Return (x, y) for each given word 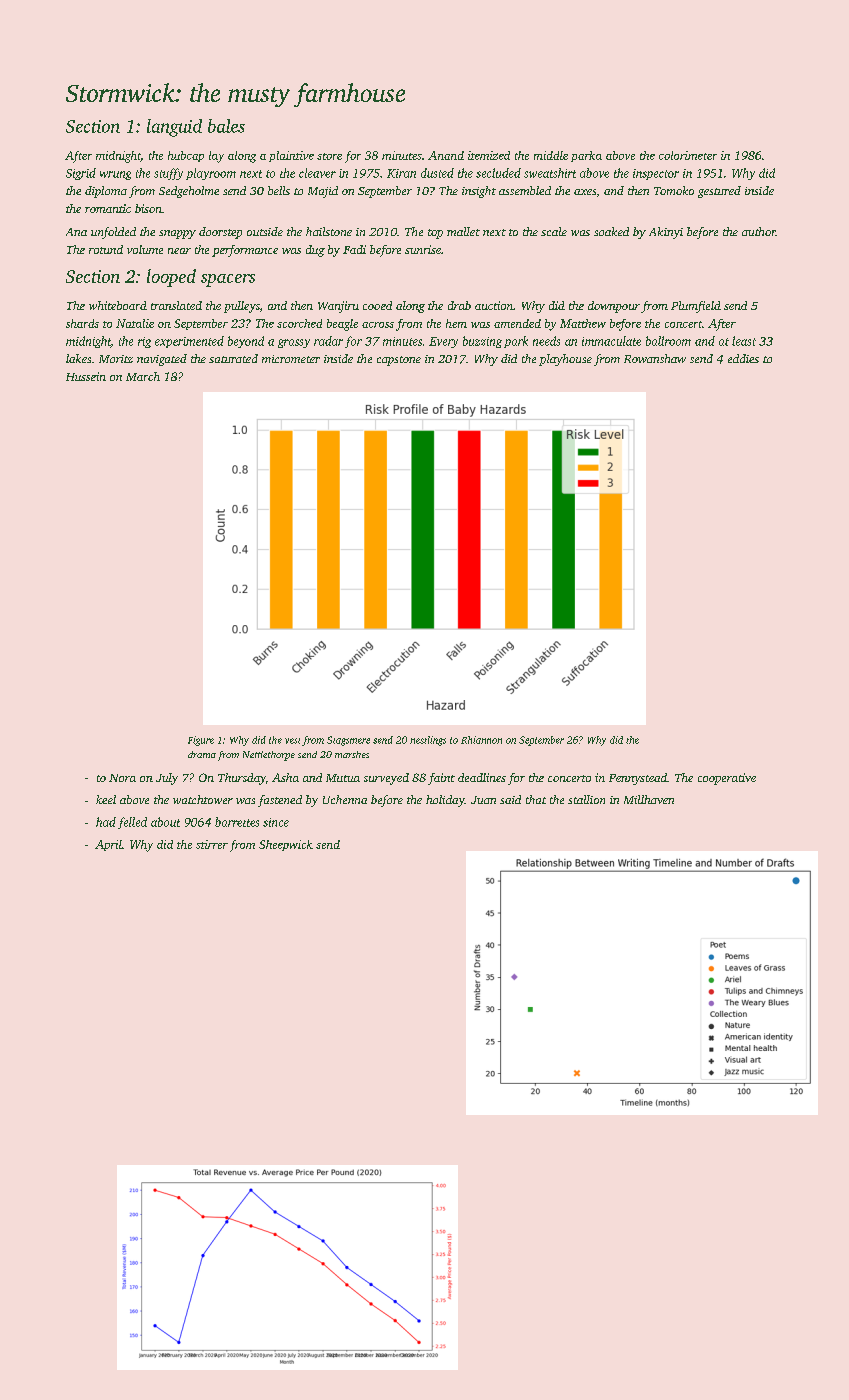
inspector (656, 174)
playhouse (565, 360)
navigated (162, 360)
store (329, 156)
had (106, 822)
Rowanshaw (655, 358)
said (510, 799)
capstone (399, 361)
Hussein (86, 376)
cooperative (727, 779)
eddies (743, 358)
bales (226, 126)
